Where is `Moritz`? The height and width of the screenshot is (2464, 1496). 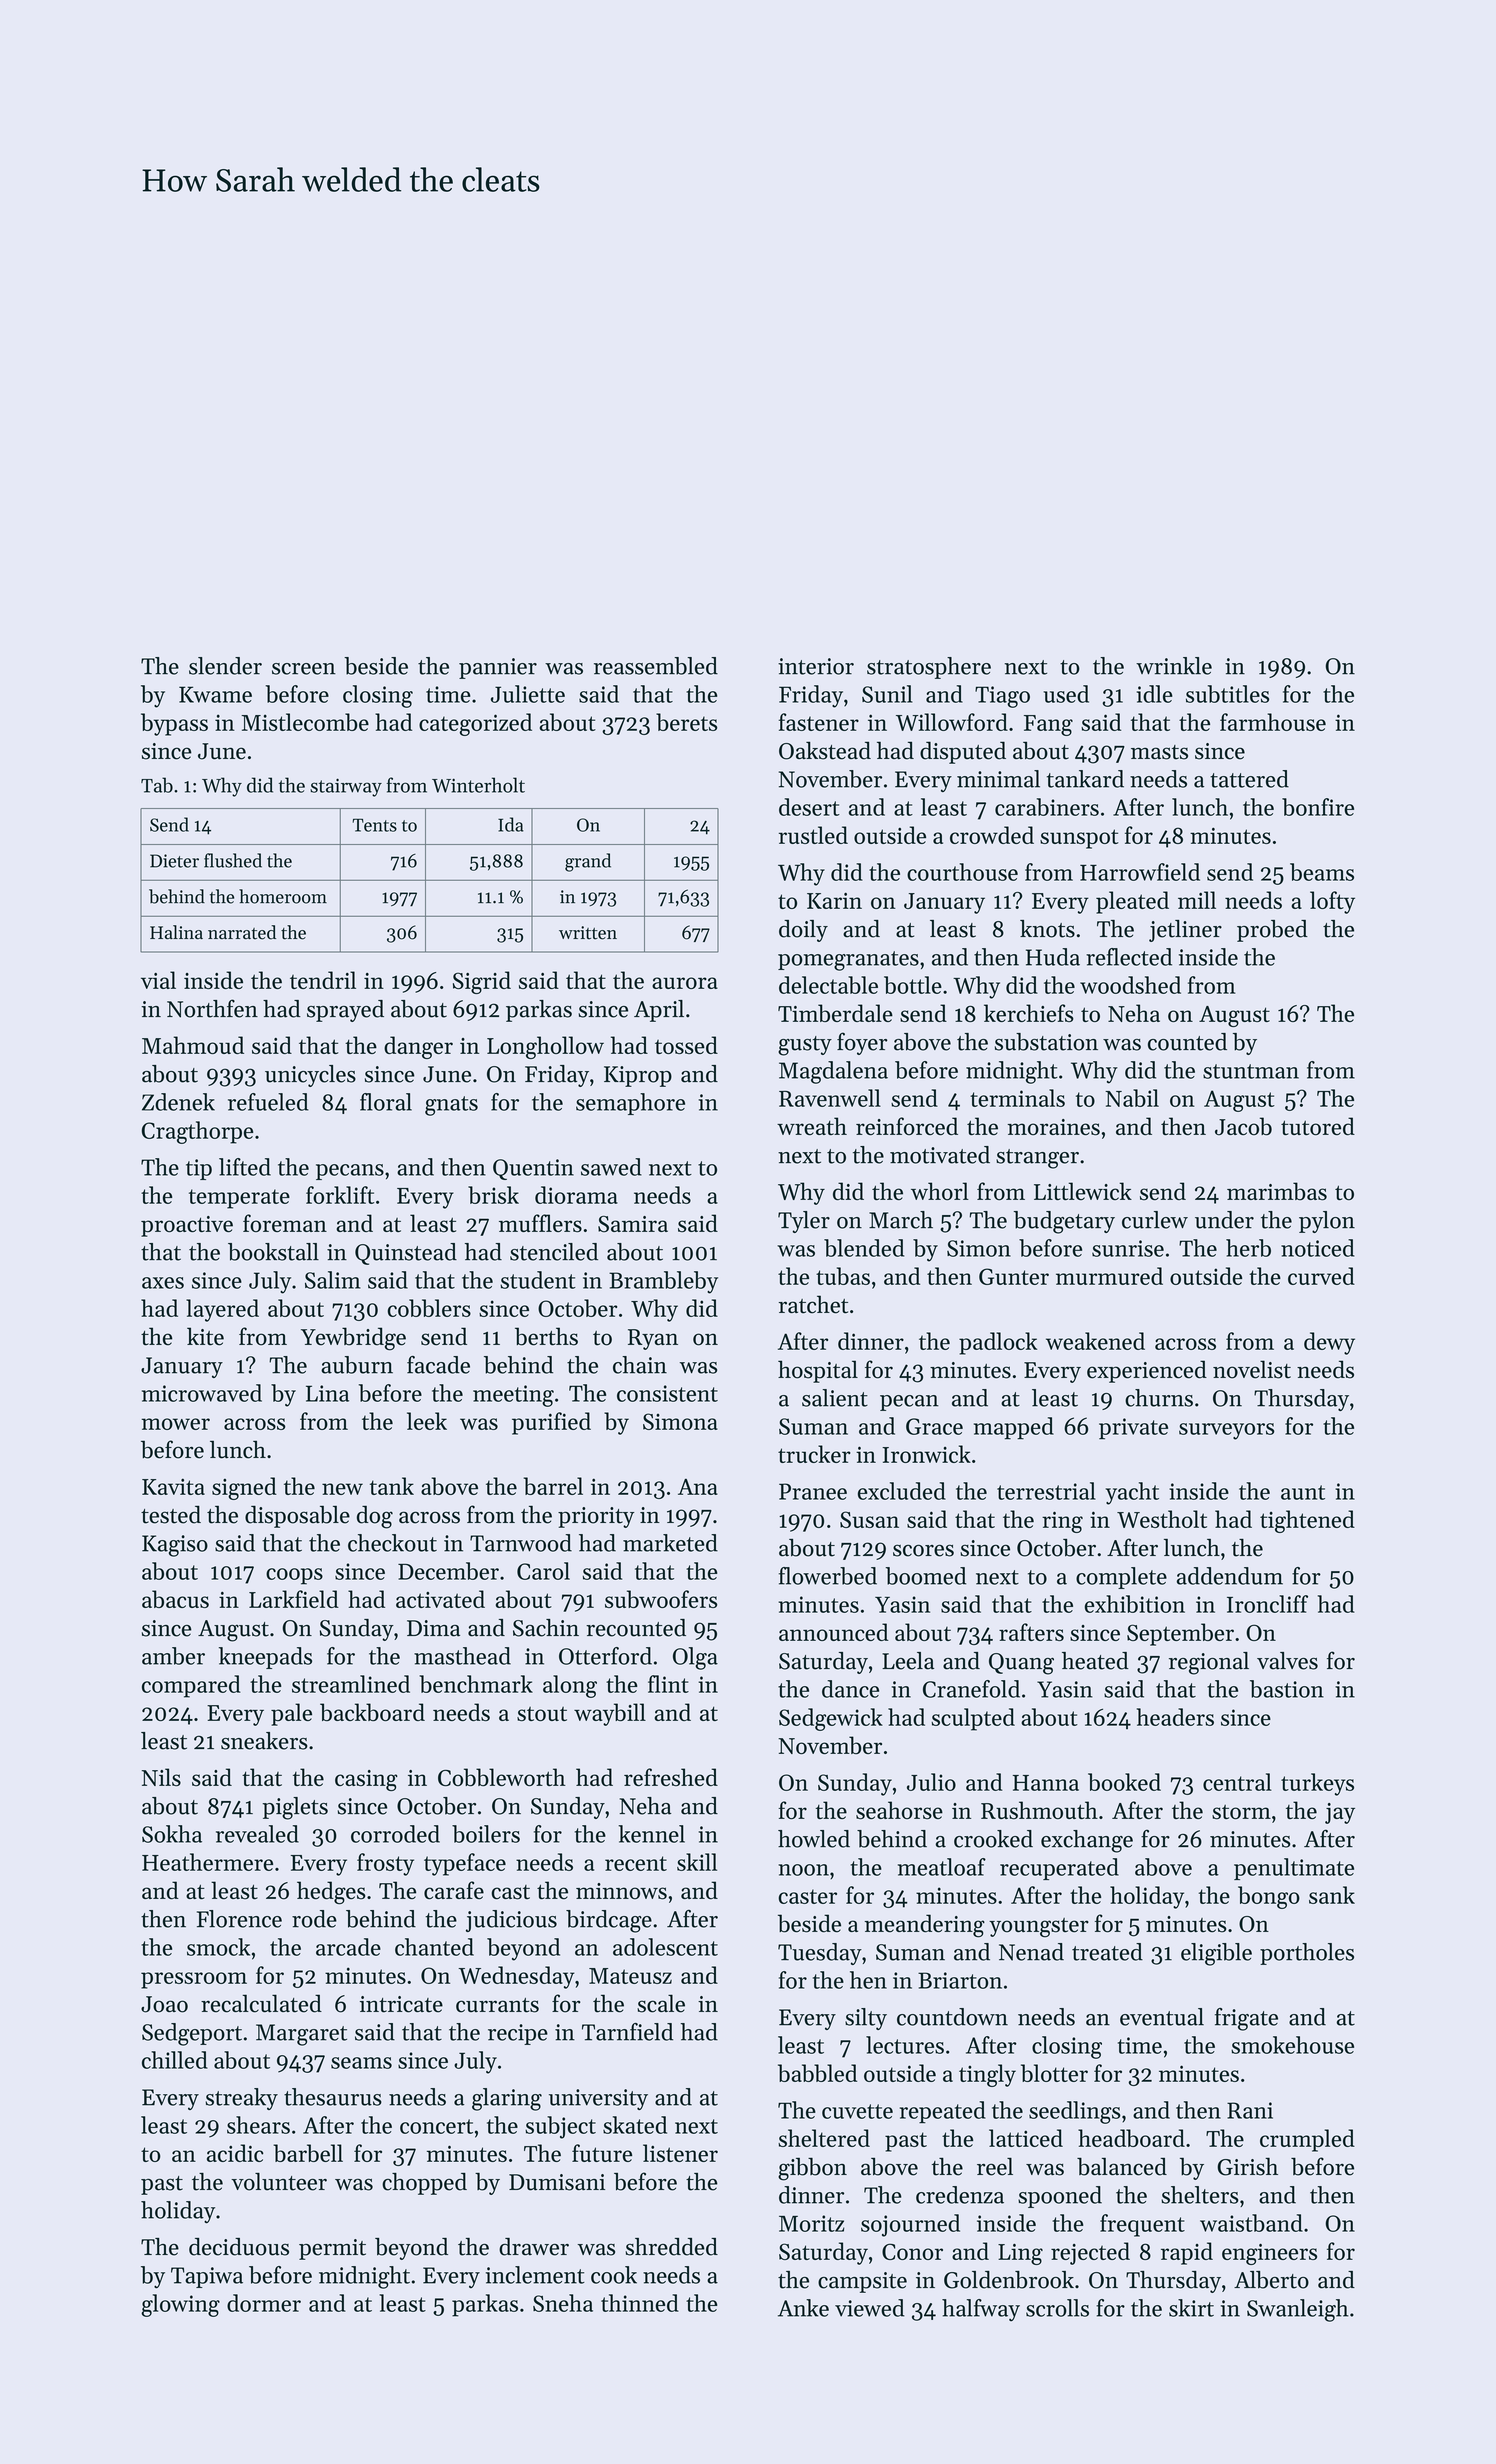 Moritz is located at coordinates (811, 2223).
